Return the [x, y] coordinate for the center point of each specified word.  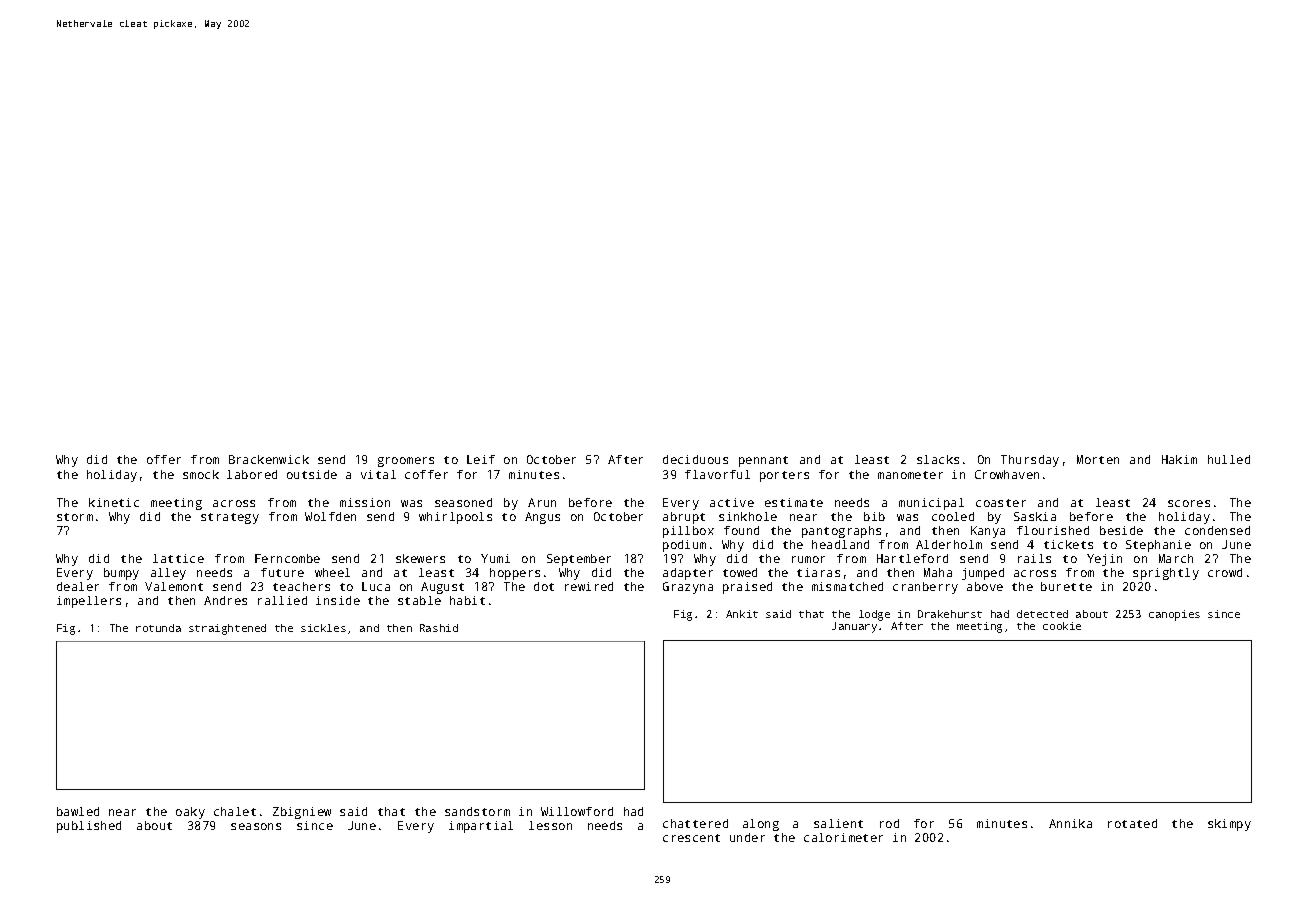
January [854, 627]
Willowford [577, 811]
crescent [691, 838]
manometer [910, 475]
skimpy [1229, 825]
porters [784, 476]
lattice [178, 558]
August [442, 588]
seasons [256, 826]
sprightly [1166, 574]
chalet [235, 811]
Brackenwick [269, 459]
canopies [1174, 615]
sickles [323, 628]
